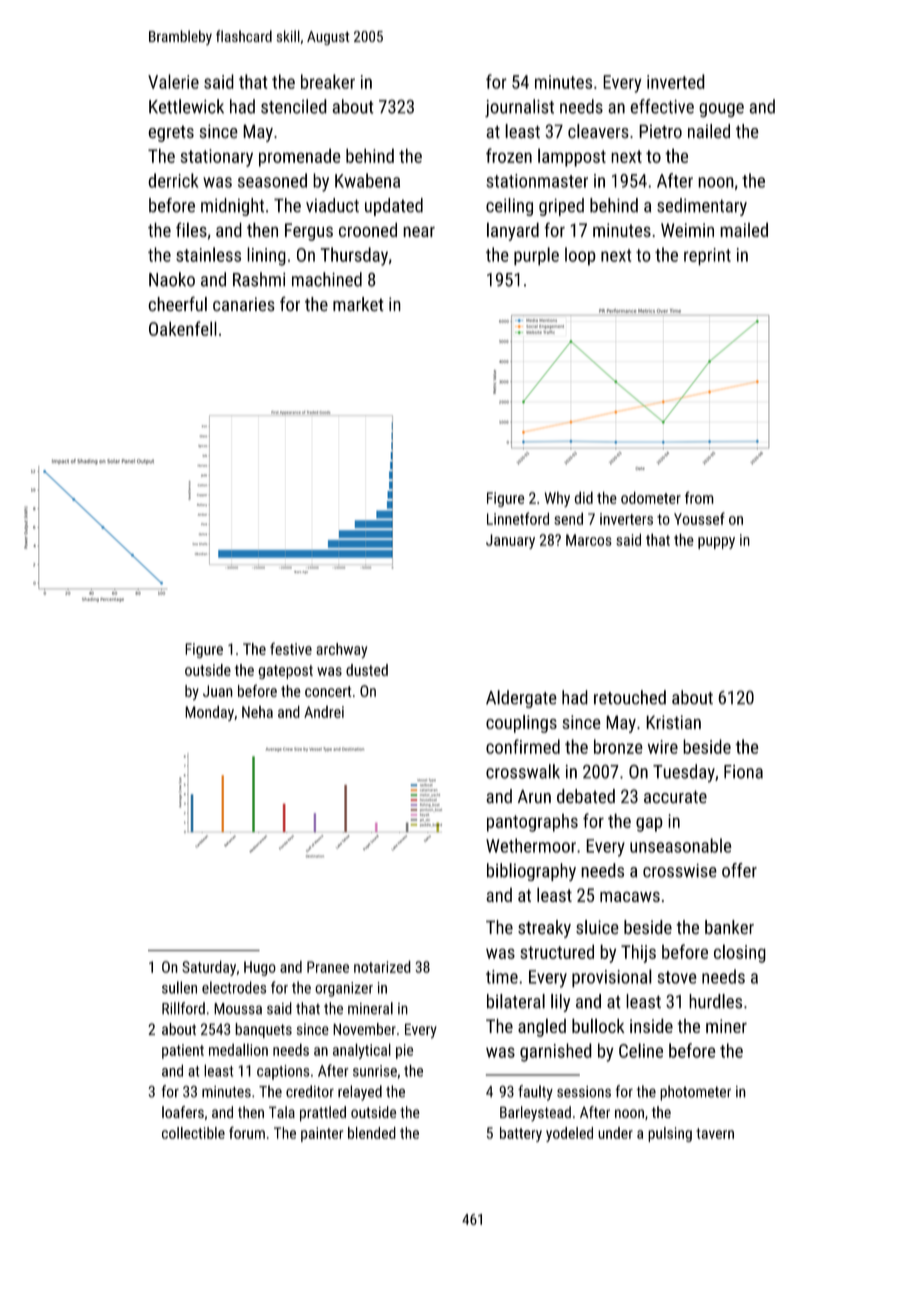 Image resolution: width=924 pixels, height=1311 pixels. I want to click on forum, so click(247, 1132).
